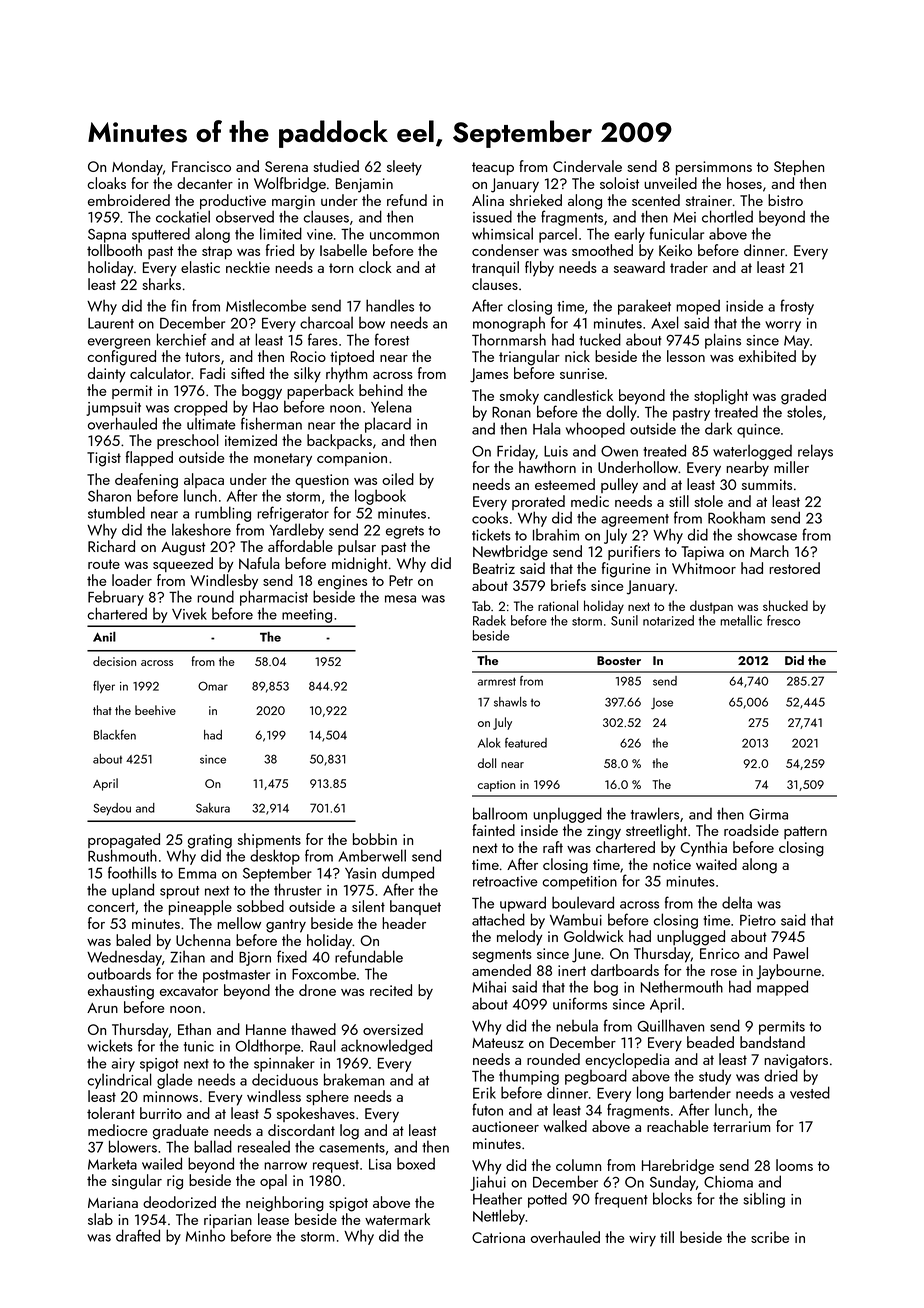 Image resolution: width=924 pixels, height=1308 pixels. What do you see at coordinates (489, 375) in the document?
I see `James` at bounding box center [489, 375].
